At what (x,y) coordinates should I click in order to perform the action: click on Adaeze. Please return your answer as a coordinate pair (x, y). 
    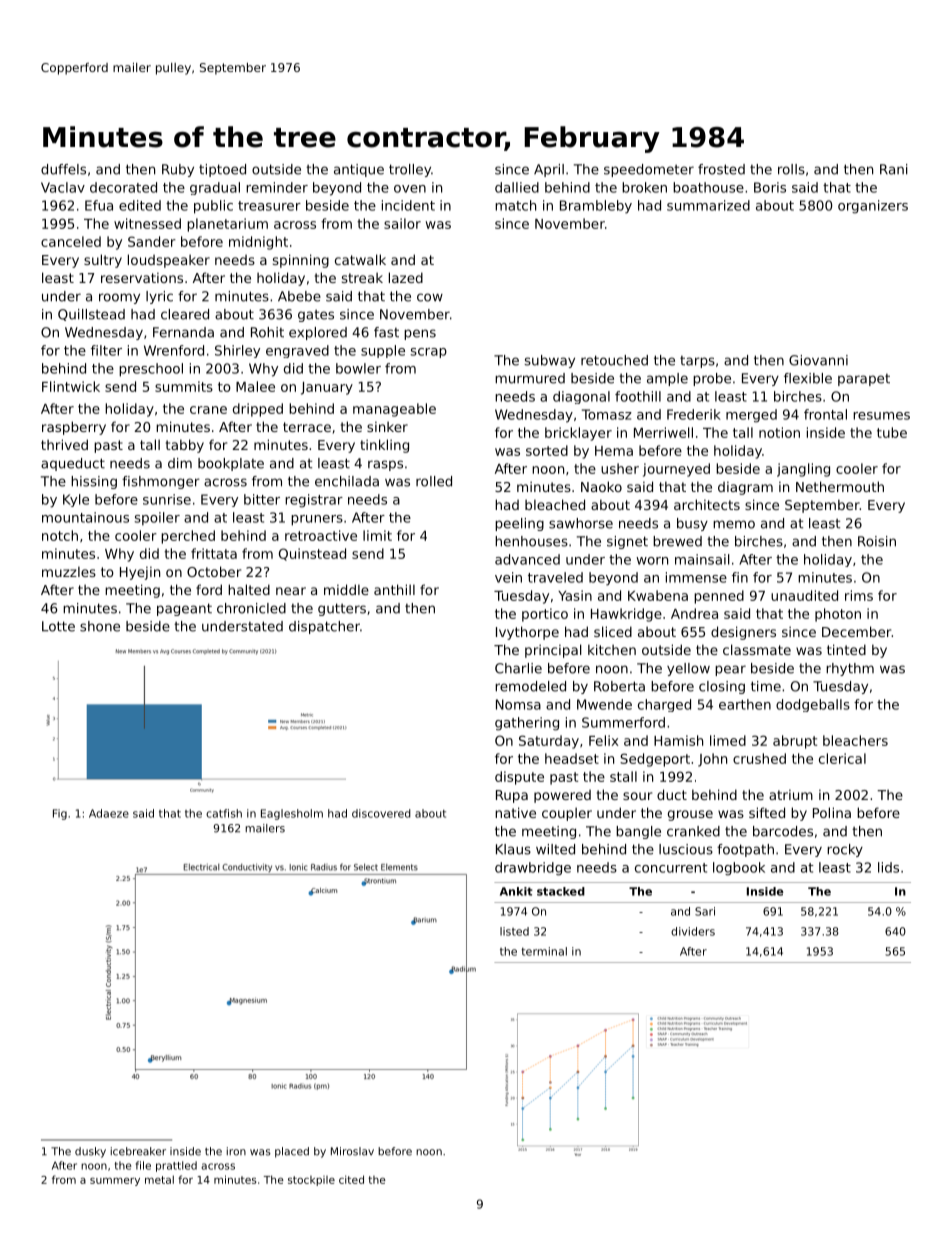
    Looking at the image, I should click on (109, 813).
